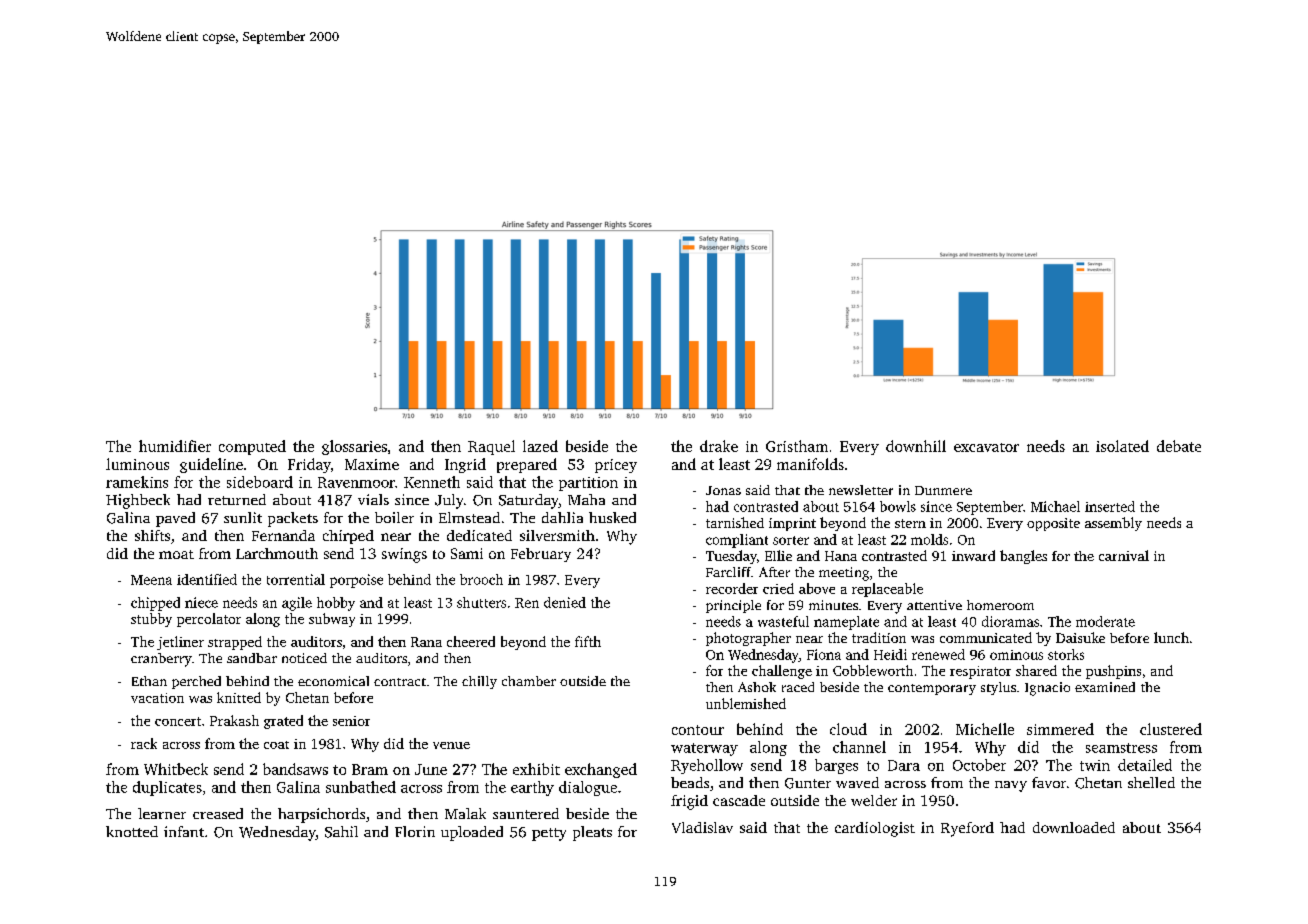  What do you see at coordinates (1113, 672) in the page?
I see `pushpins` at bounding box center [1113, 672].
